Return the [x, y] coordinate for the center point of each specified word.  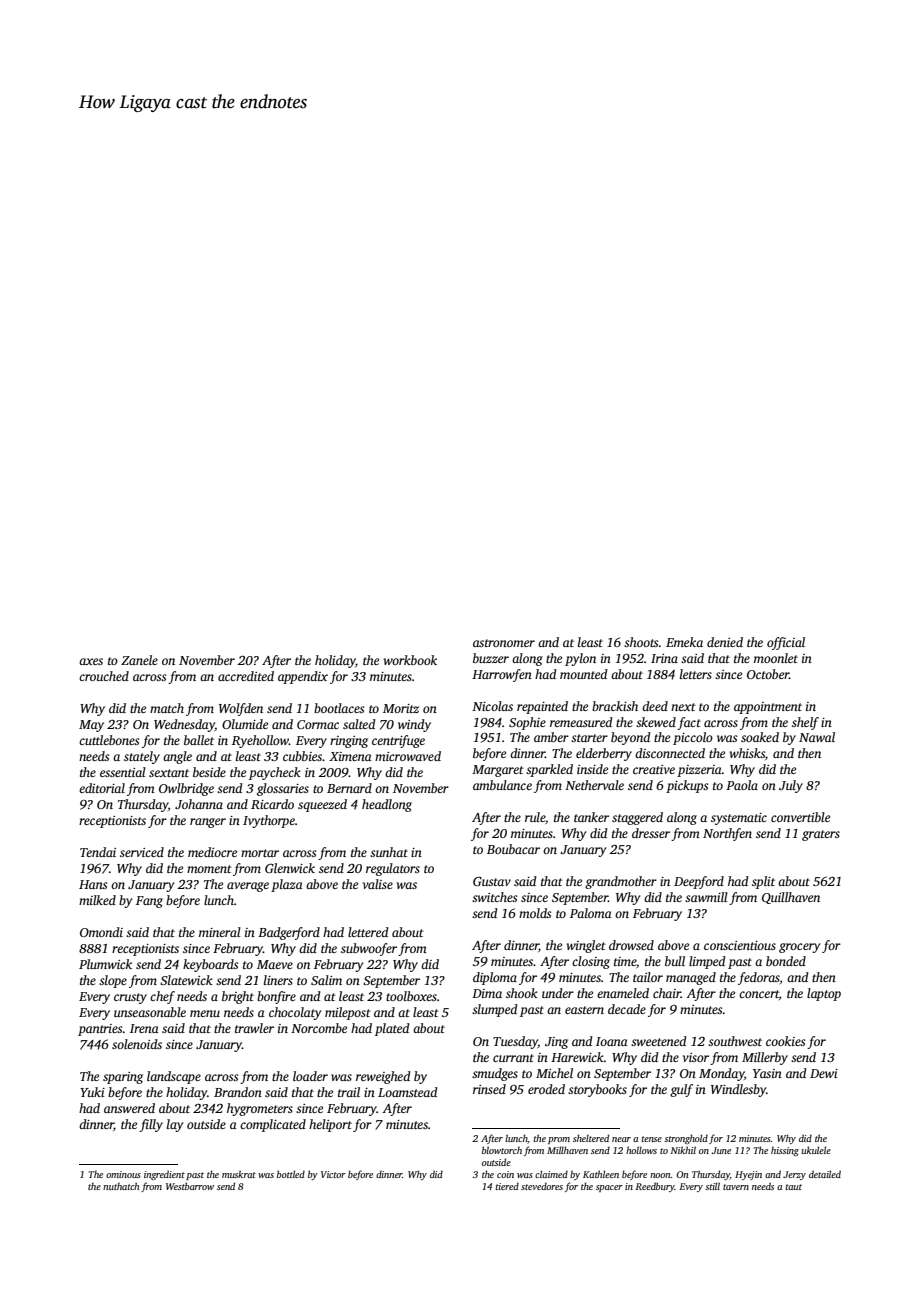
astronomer [504, 643]
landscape [174, 1077]
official [786, 643]
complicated [273, 1125]
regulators [393, 869]
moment [209, 869]
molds [535, 913]
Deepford [699, 882]
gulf [681, 1090]
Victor [333, 1174]
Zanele [139, 660]
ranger [208, 823]
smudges [495, 1074]
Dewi [824, 1073]
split [763, 882]
